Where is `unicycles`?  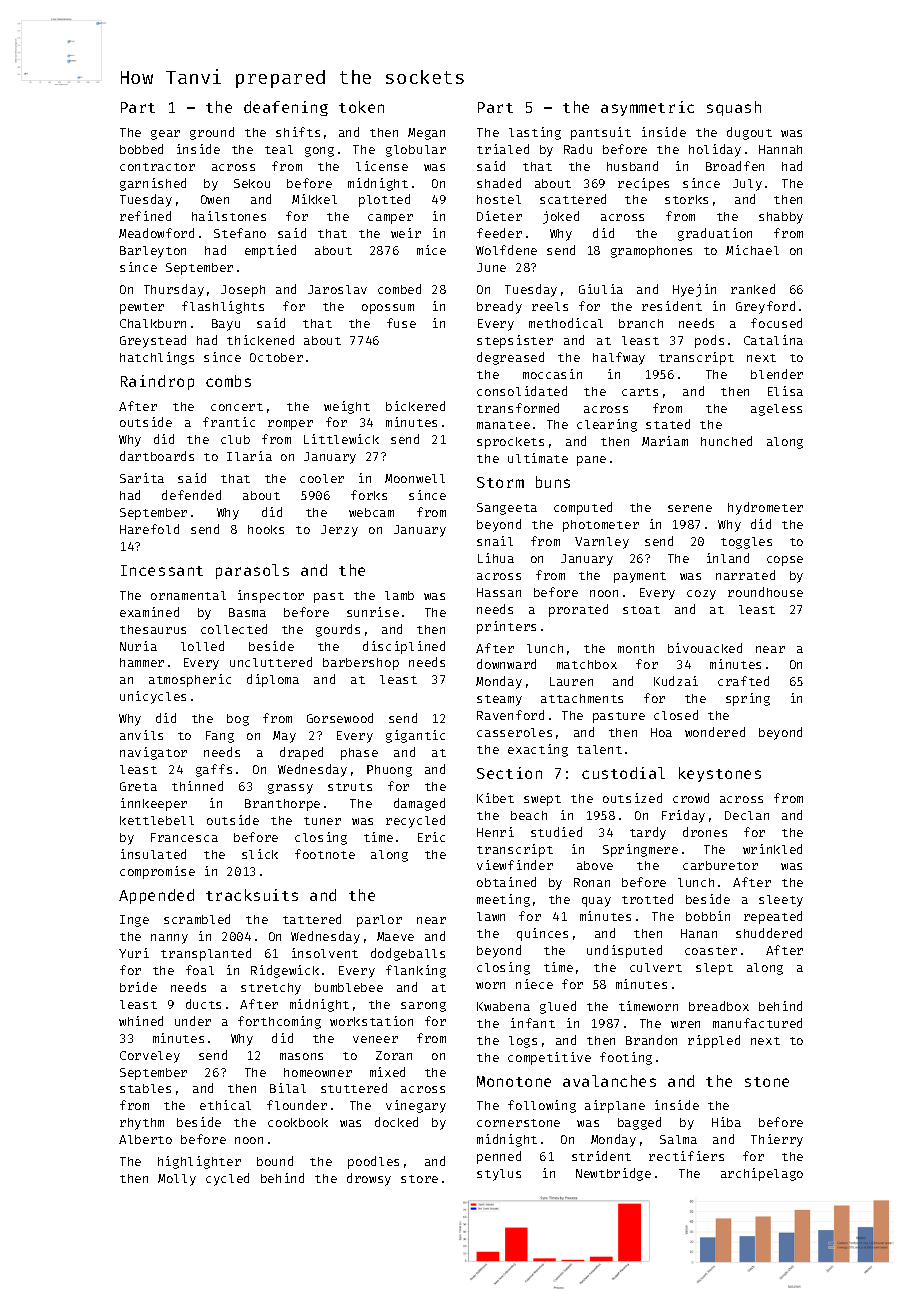 unicycles is located at coordinates (153, 697).
